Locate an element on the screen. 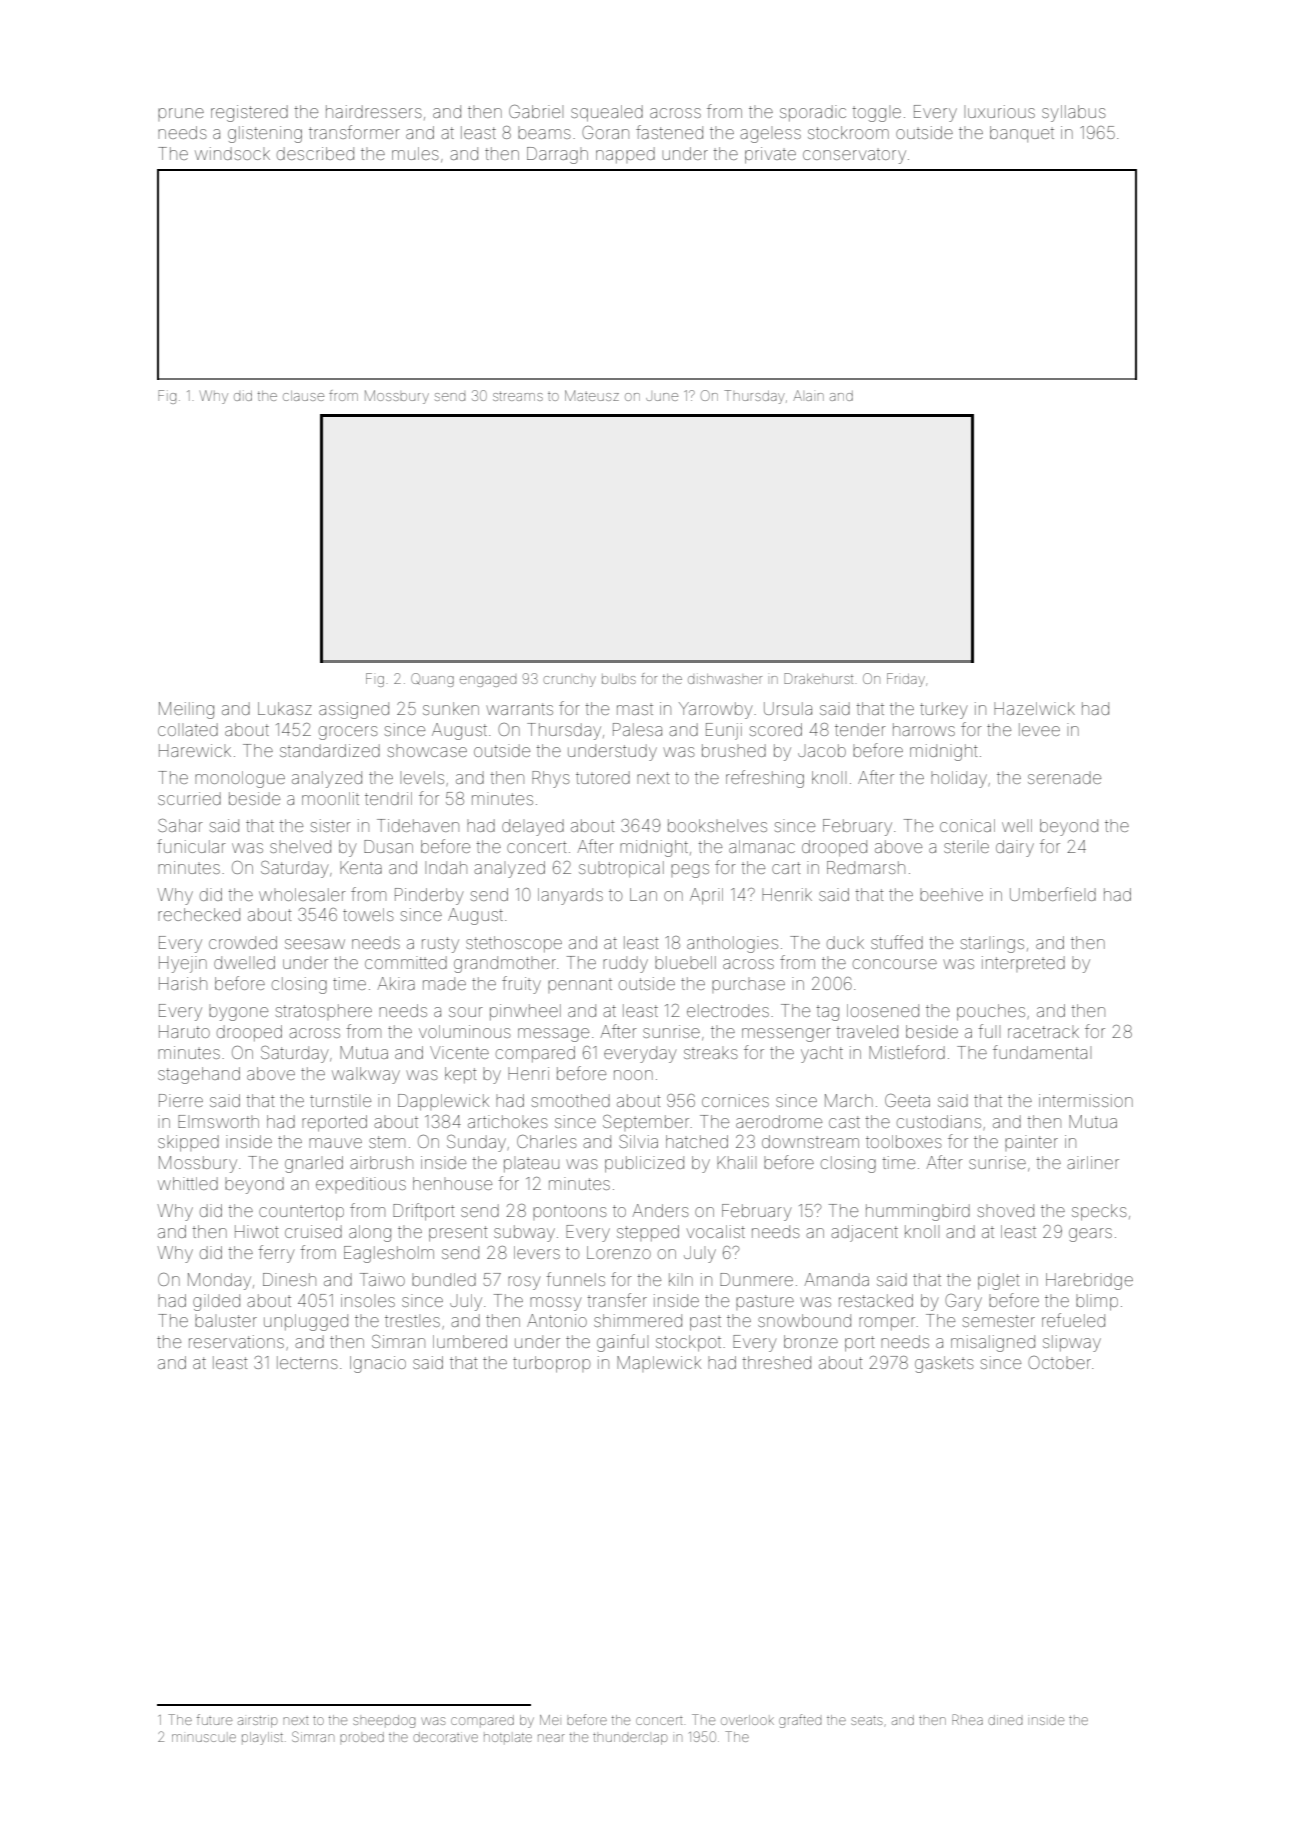 The image size is (1294, 1831). prune is located at coordinates (181, 114).
